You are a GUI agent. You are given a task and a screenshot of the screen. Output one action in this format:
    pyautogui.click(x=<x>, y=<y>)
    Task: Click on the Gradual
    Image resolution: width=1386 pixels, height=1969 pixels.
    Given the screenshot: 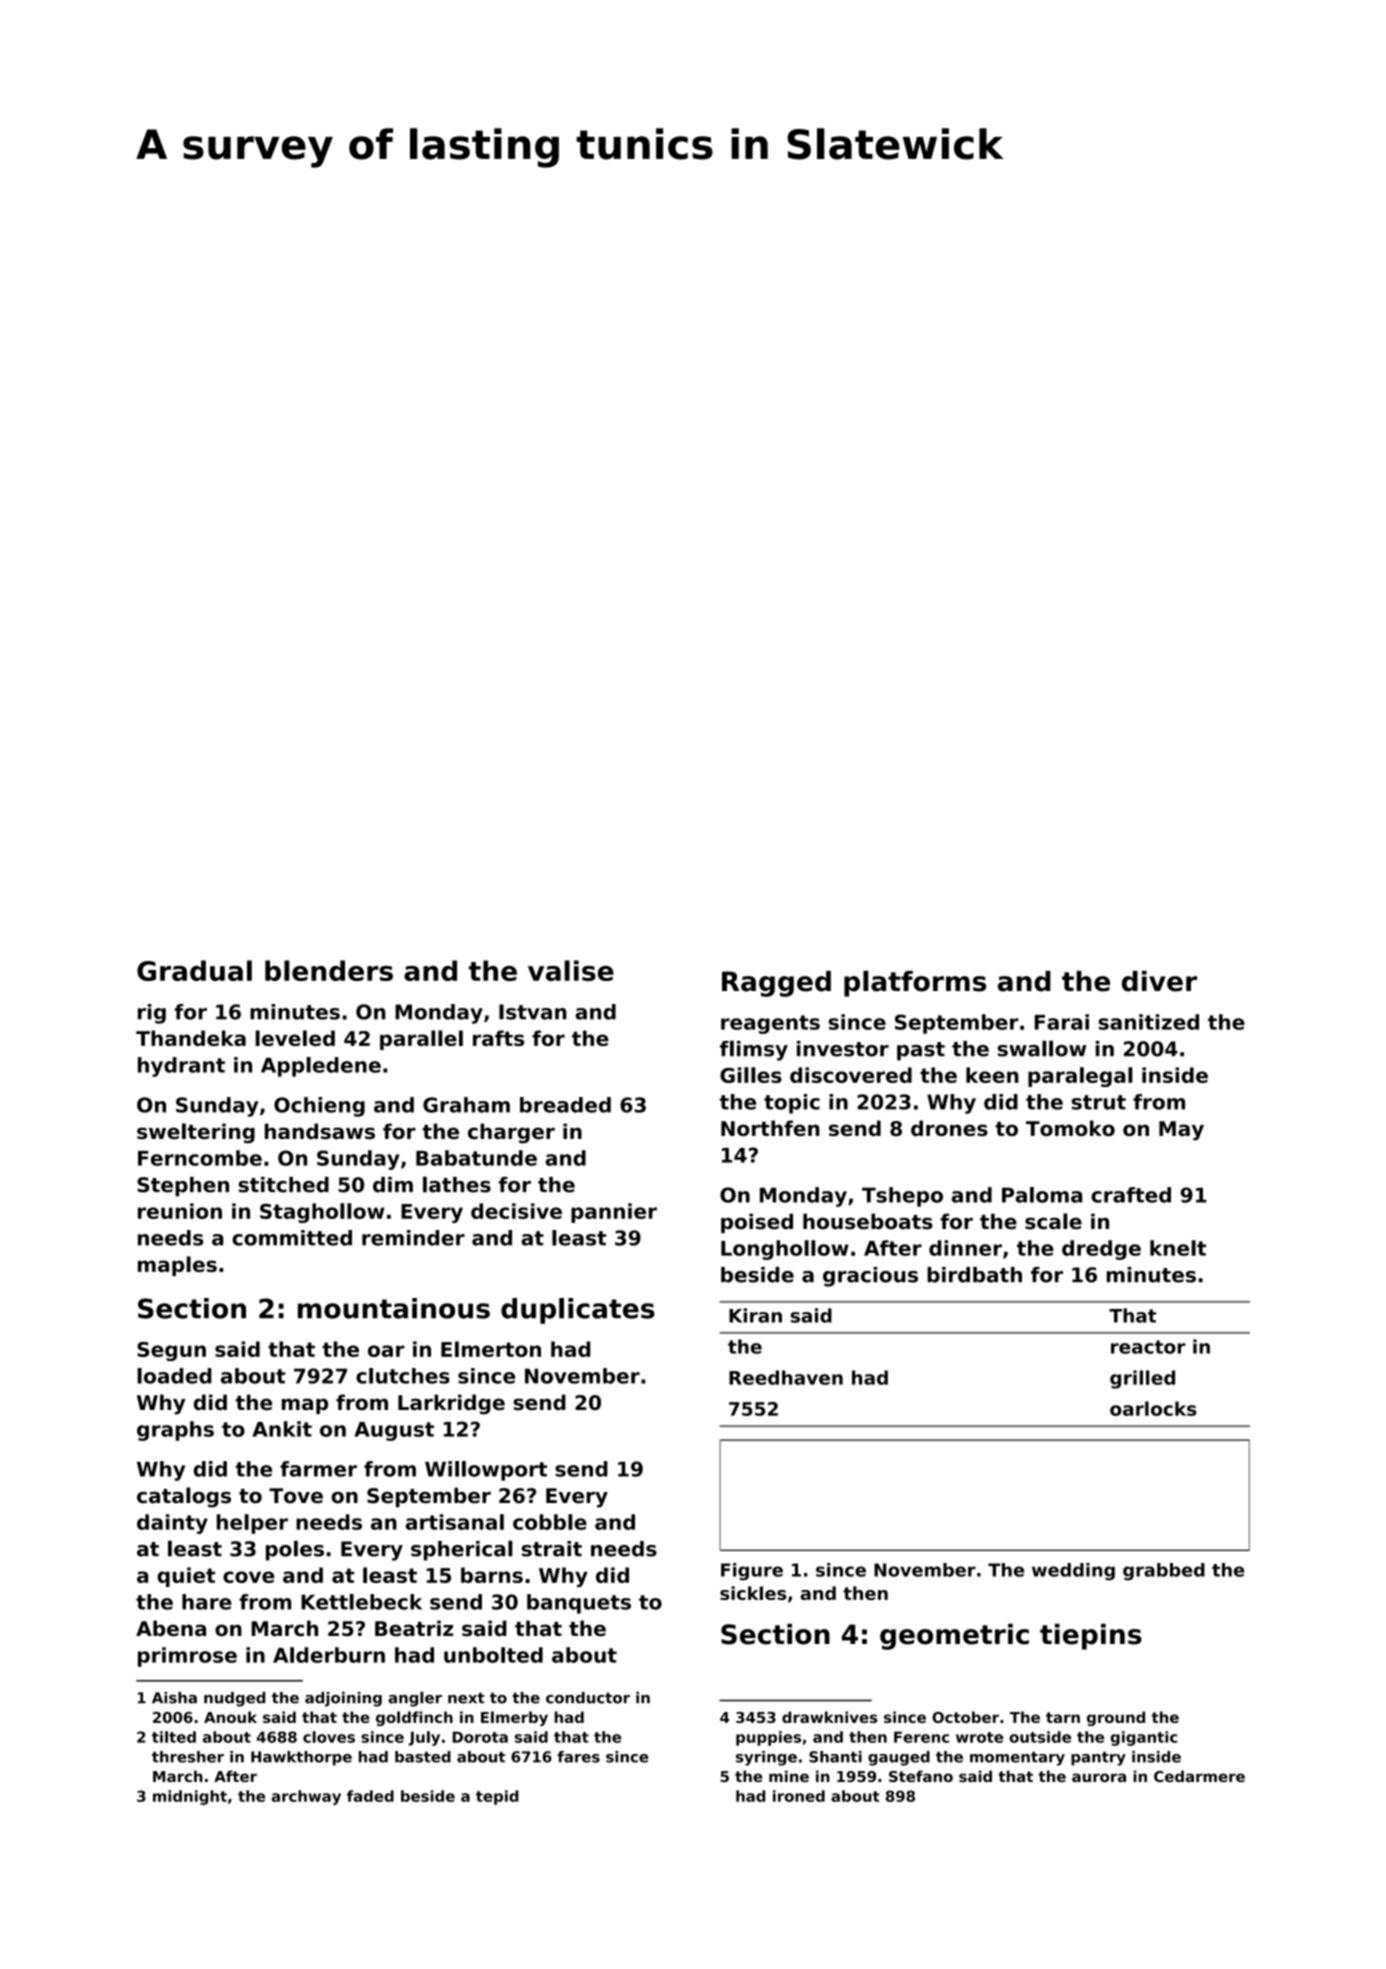 What is the action you would take?
    pyautogui.click(x=194, y=970)
